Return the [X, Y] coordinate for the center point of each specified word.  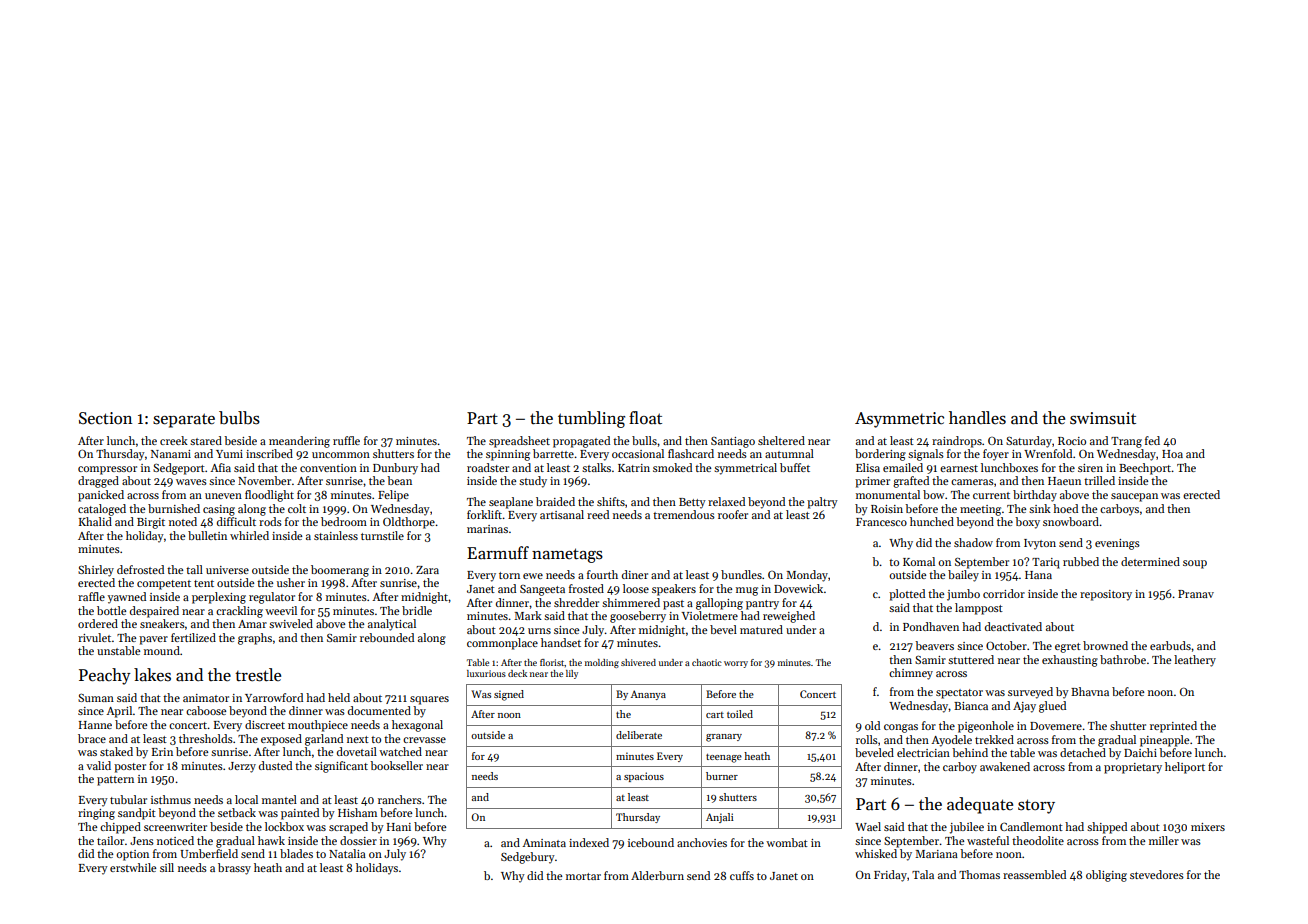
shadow [973, 542]
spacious [644, 777]
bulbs [239, 418]
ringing [96, 814]
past [673, 605]
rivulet [94, 637]
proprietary [1133, 768]
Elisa [868, 467]
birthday [1035, 496]
